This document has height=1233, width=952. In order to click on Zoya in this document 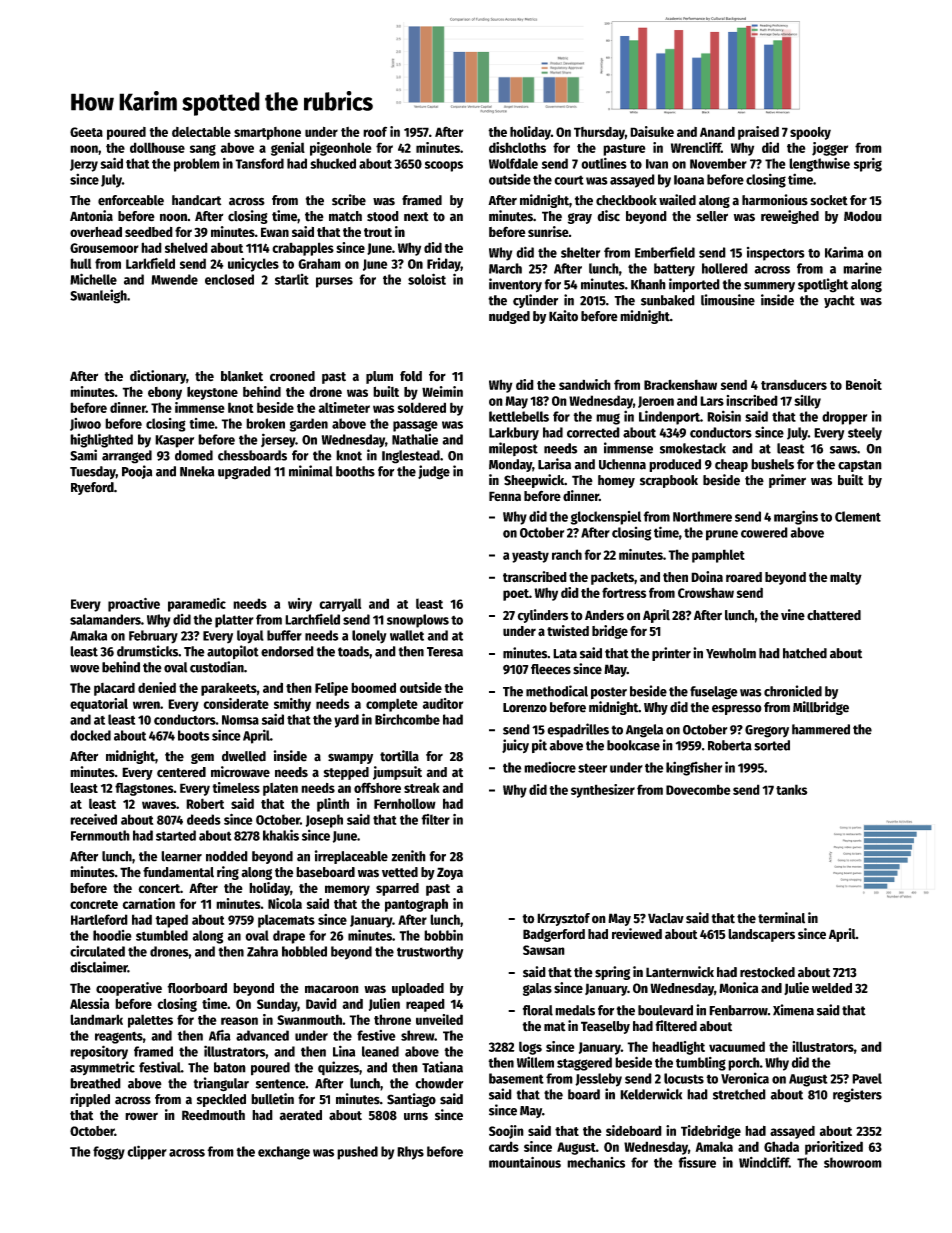, I will do `click(450, 873)`.
